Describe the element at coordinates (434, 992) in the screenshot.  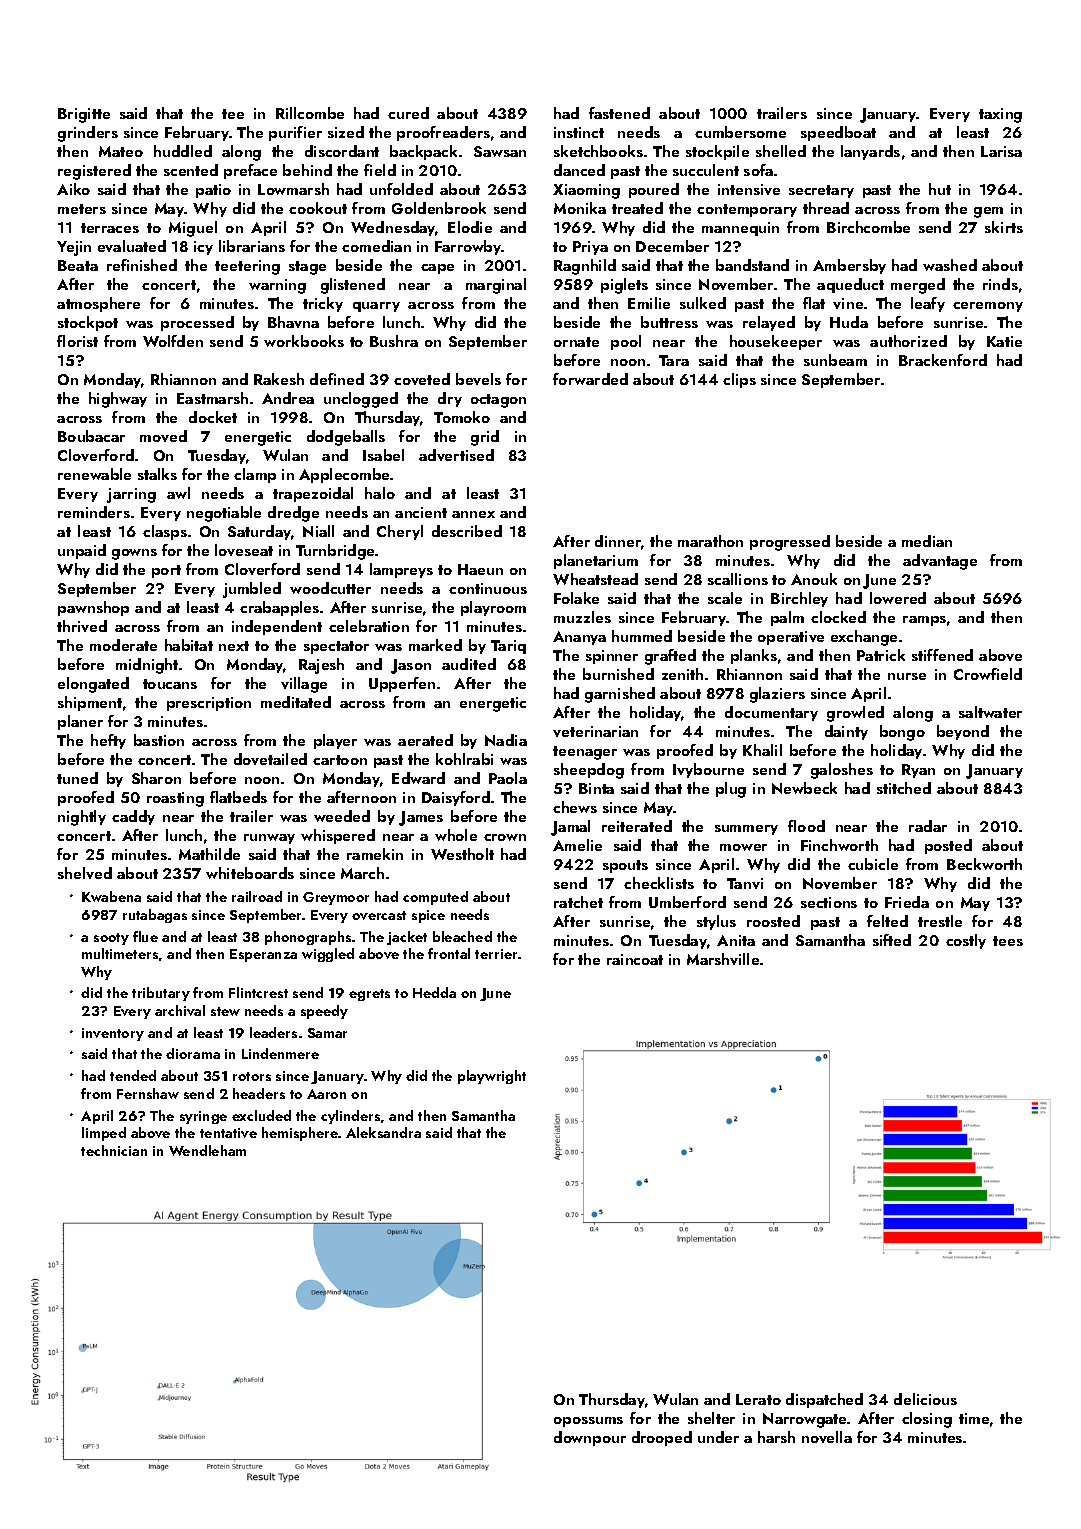
I see `Hedda` at that location.
